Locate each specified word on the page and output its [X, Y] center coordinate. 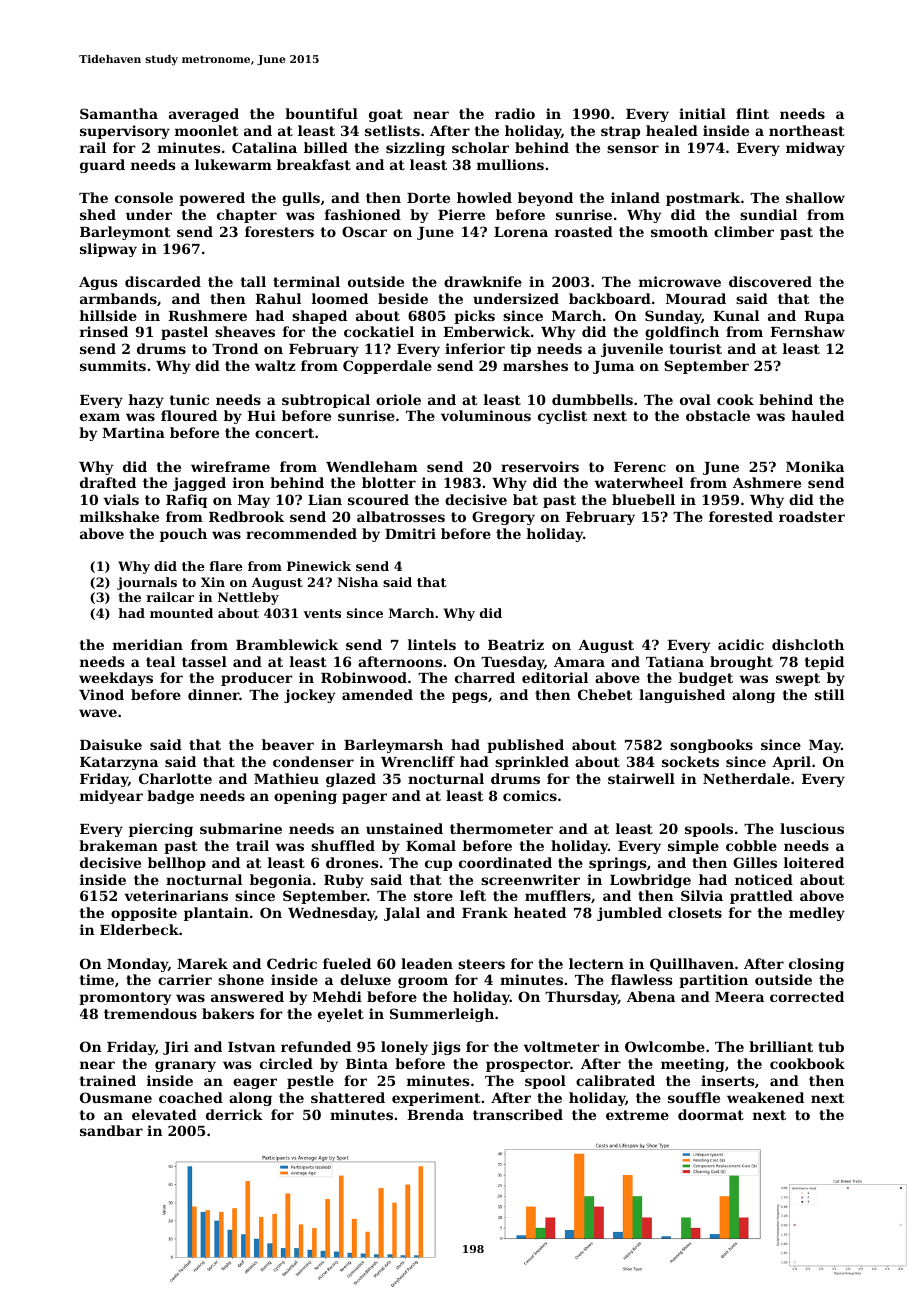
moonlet [206, 130]
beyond [545, 199]
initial [702, 113]
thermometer [501, 828]
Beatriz [516, 644]
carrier [185, 979]
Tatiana [675, 661]
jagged [199, 484]
